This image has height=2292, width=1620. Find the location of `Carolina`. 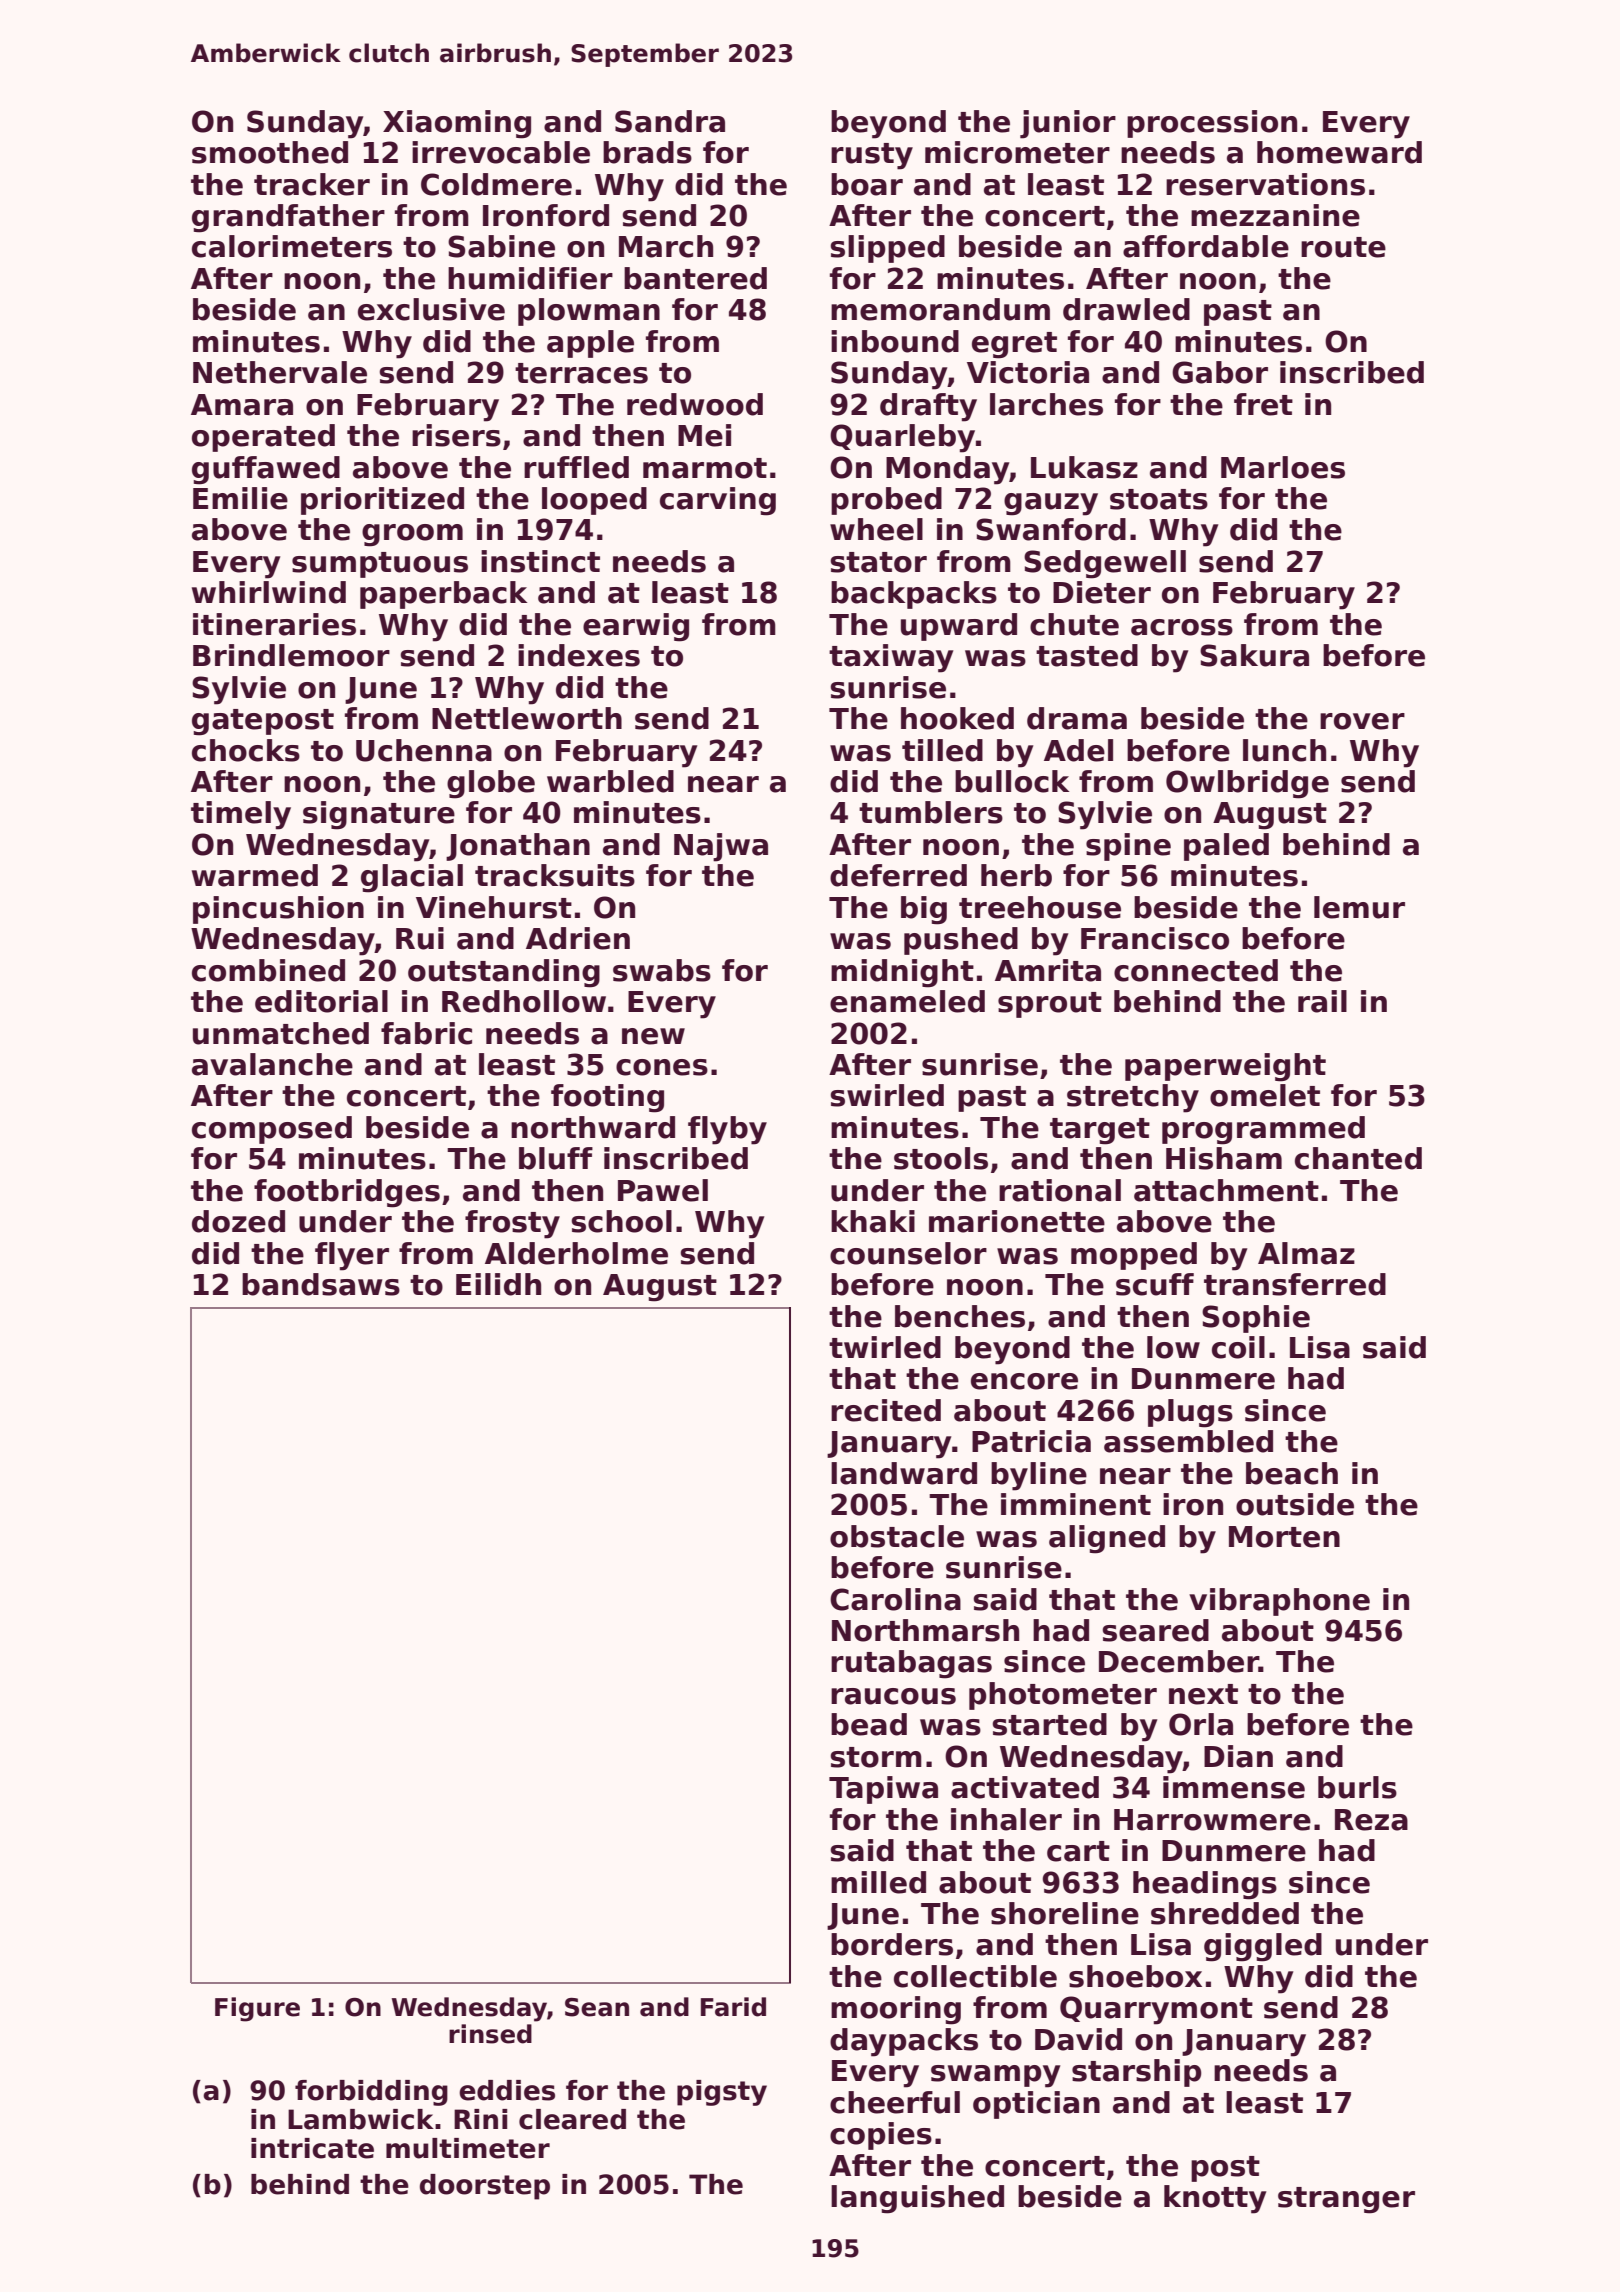

Carolina is located at coordinates (895, 1599).
